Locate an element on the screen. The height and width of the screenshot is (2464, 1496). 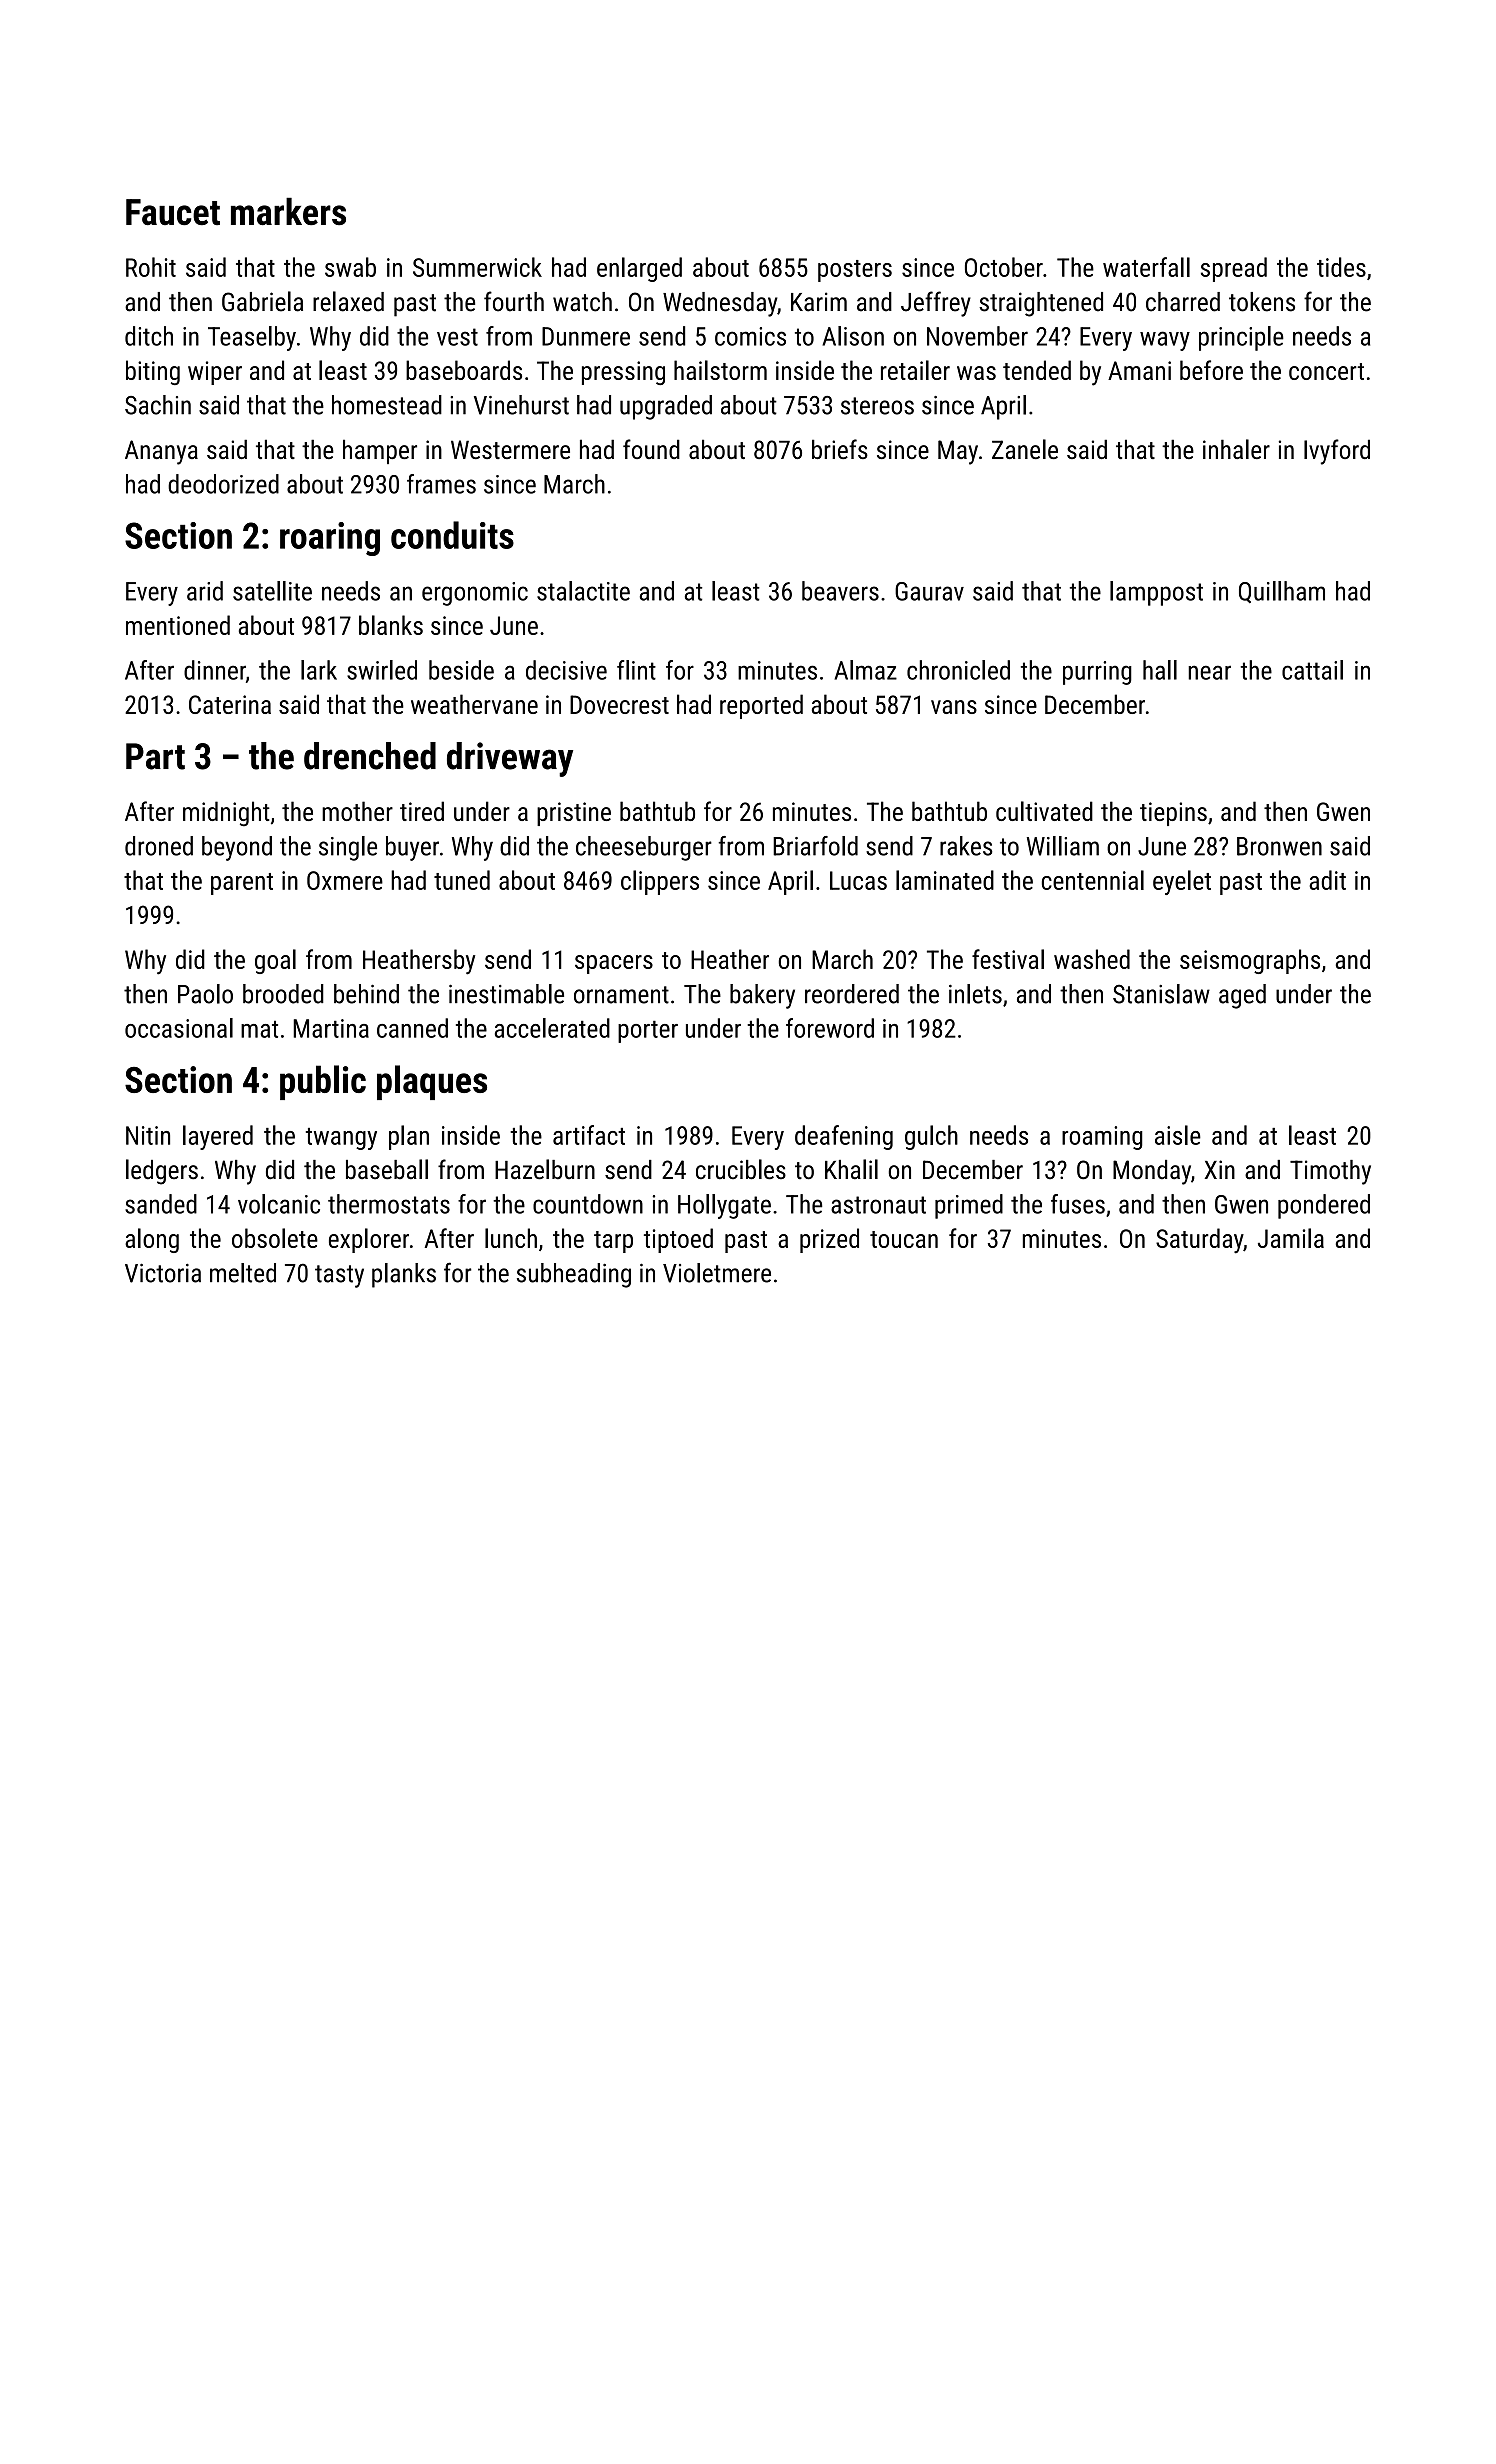
Wednesday is located at coordinates (720, 304).
